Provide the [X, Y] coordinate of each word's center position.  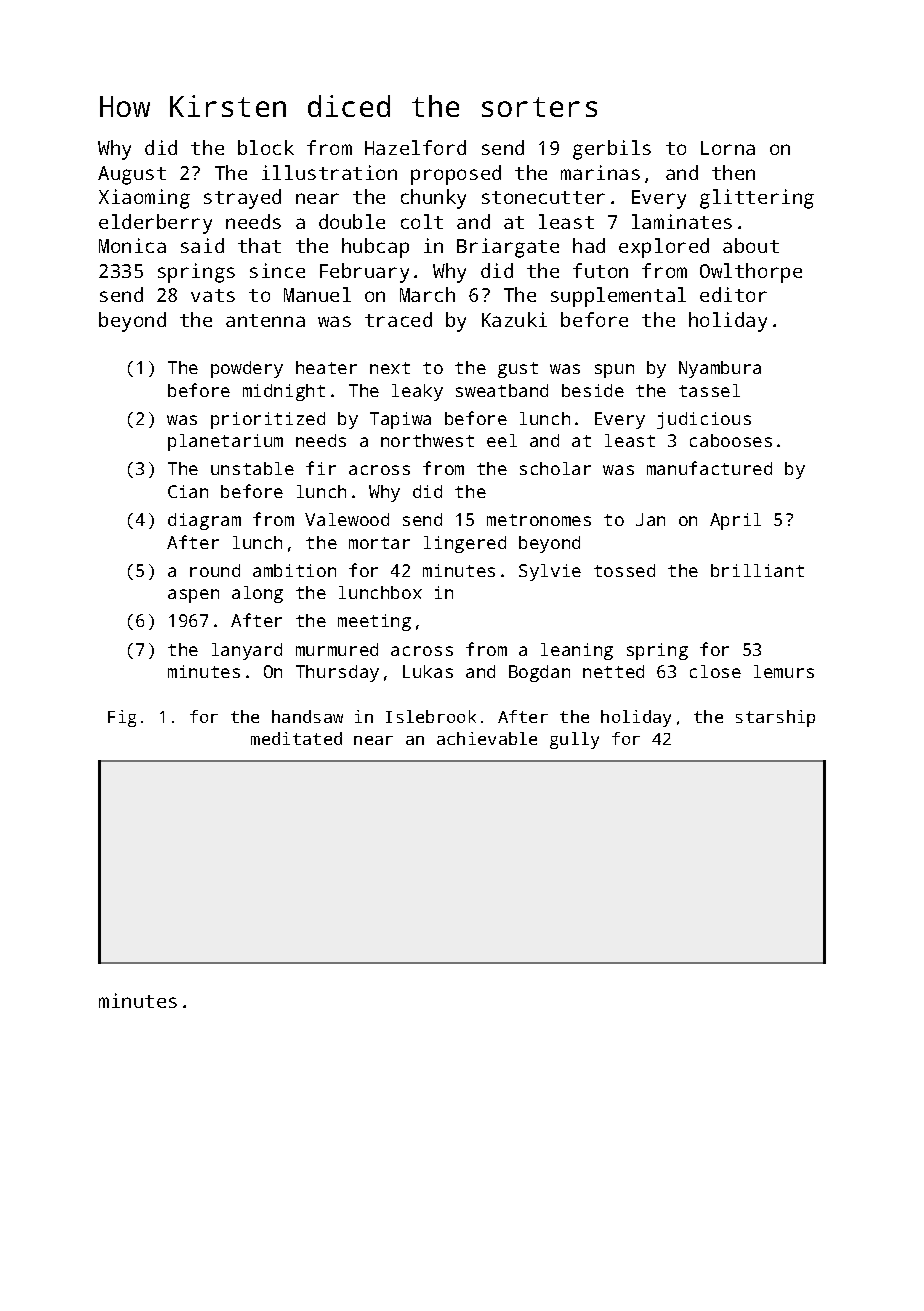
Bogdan [539, 673]
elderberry [155, 224]
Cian [188, 491]
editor [733, 294]
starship [775, 718]
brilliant [757, 570]
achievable [487, 738]
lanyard [247, 651]
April [735, 521]
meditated [296, 738]
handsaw [307, 716]
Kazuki [514, 319]
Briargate [508, 248]
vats [213, 295]
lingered [465, 544]
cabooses [731, 440]
